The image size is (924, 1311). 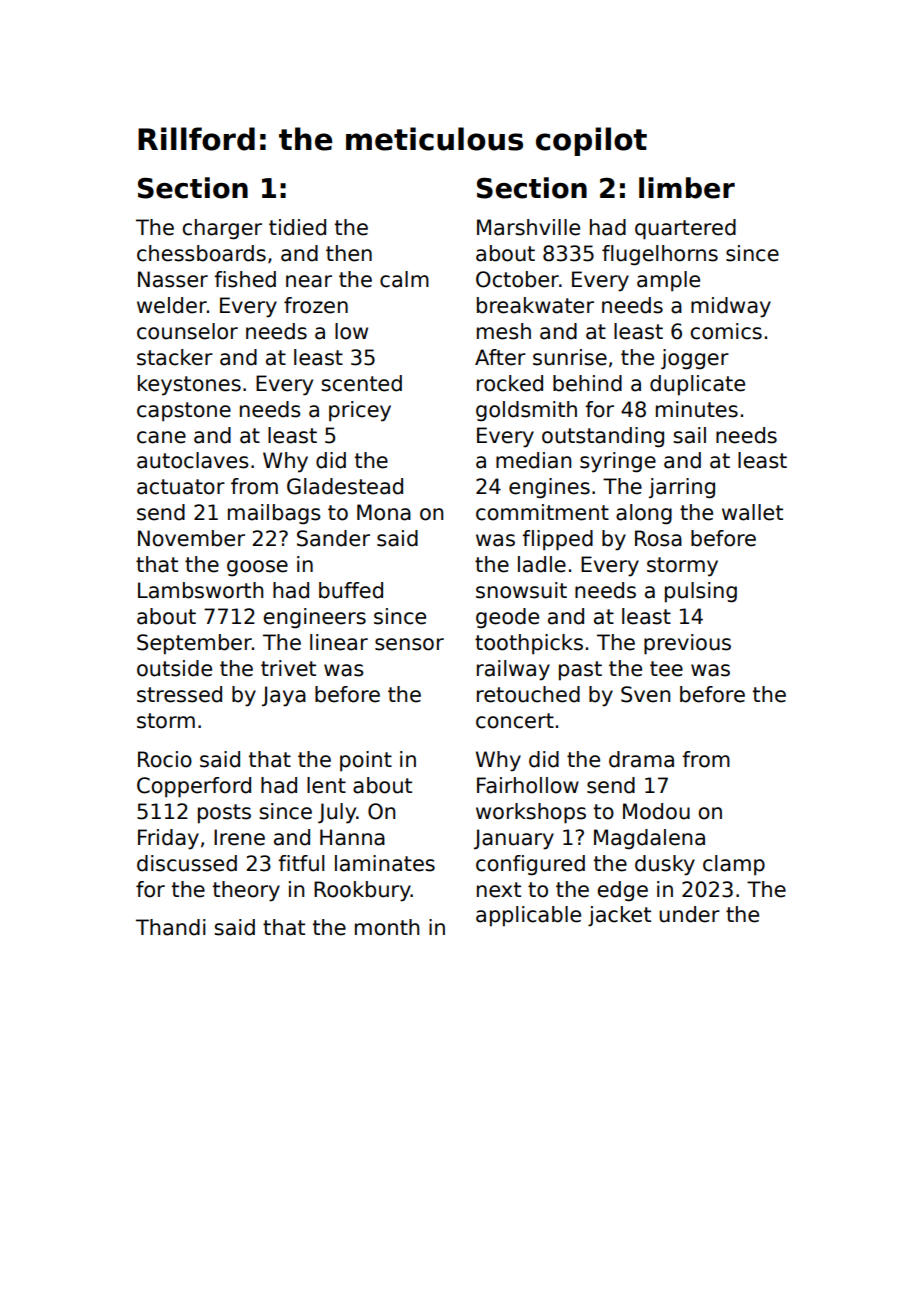 I want to click on Lambsworth, so click(x=200, y=590).
